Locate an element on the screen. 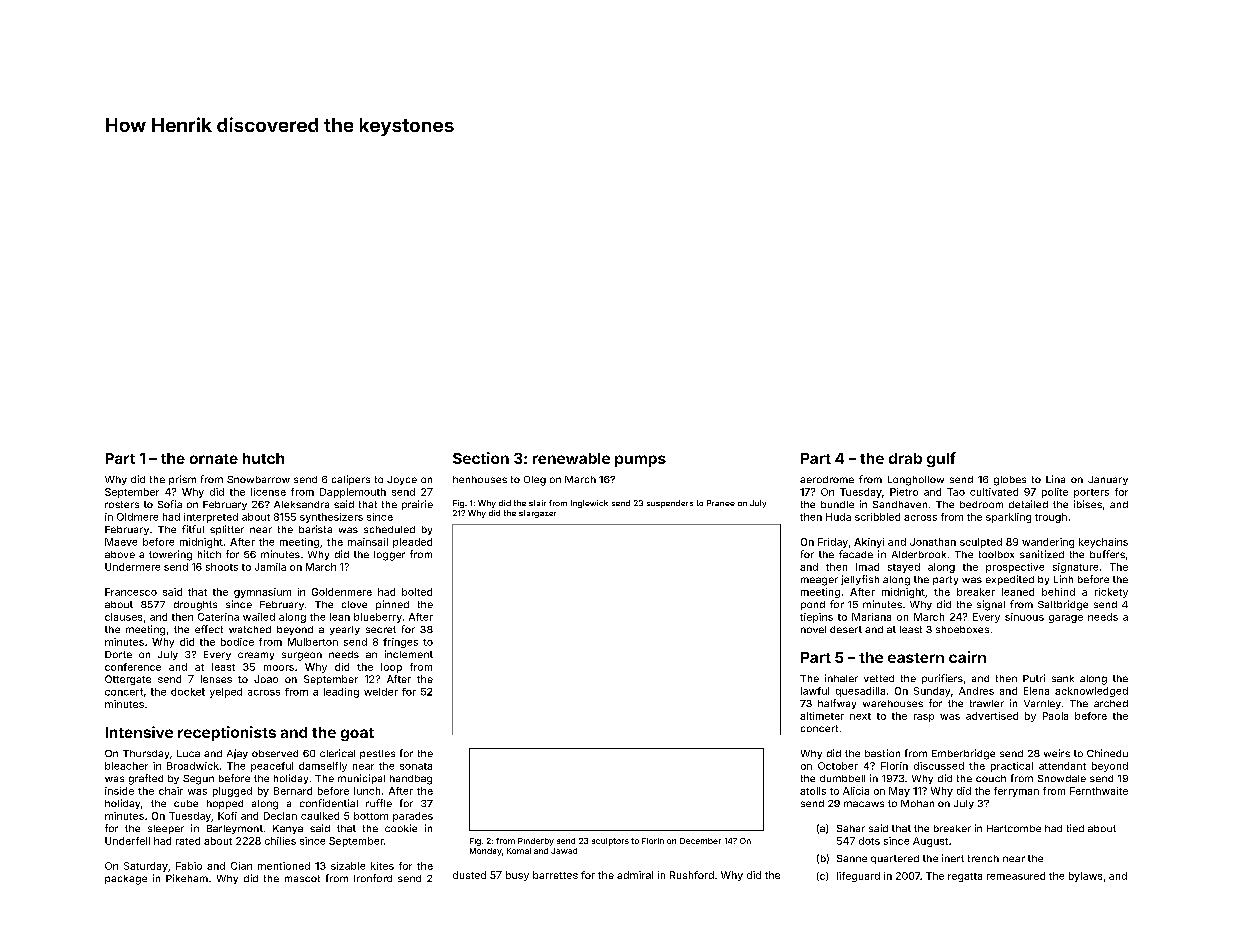 The width and height of the screenshot is (1233, 952). inclement is located at coordinates (409, 654).
